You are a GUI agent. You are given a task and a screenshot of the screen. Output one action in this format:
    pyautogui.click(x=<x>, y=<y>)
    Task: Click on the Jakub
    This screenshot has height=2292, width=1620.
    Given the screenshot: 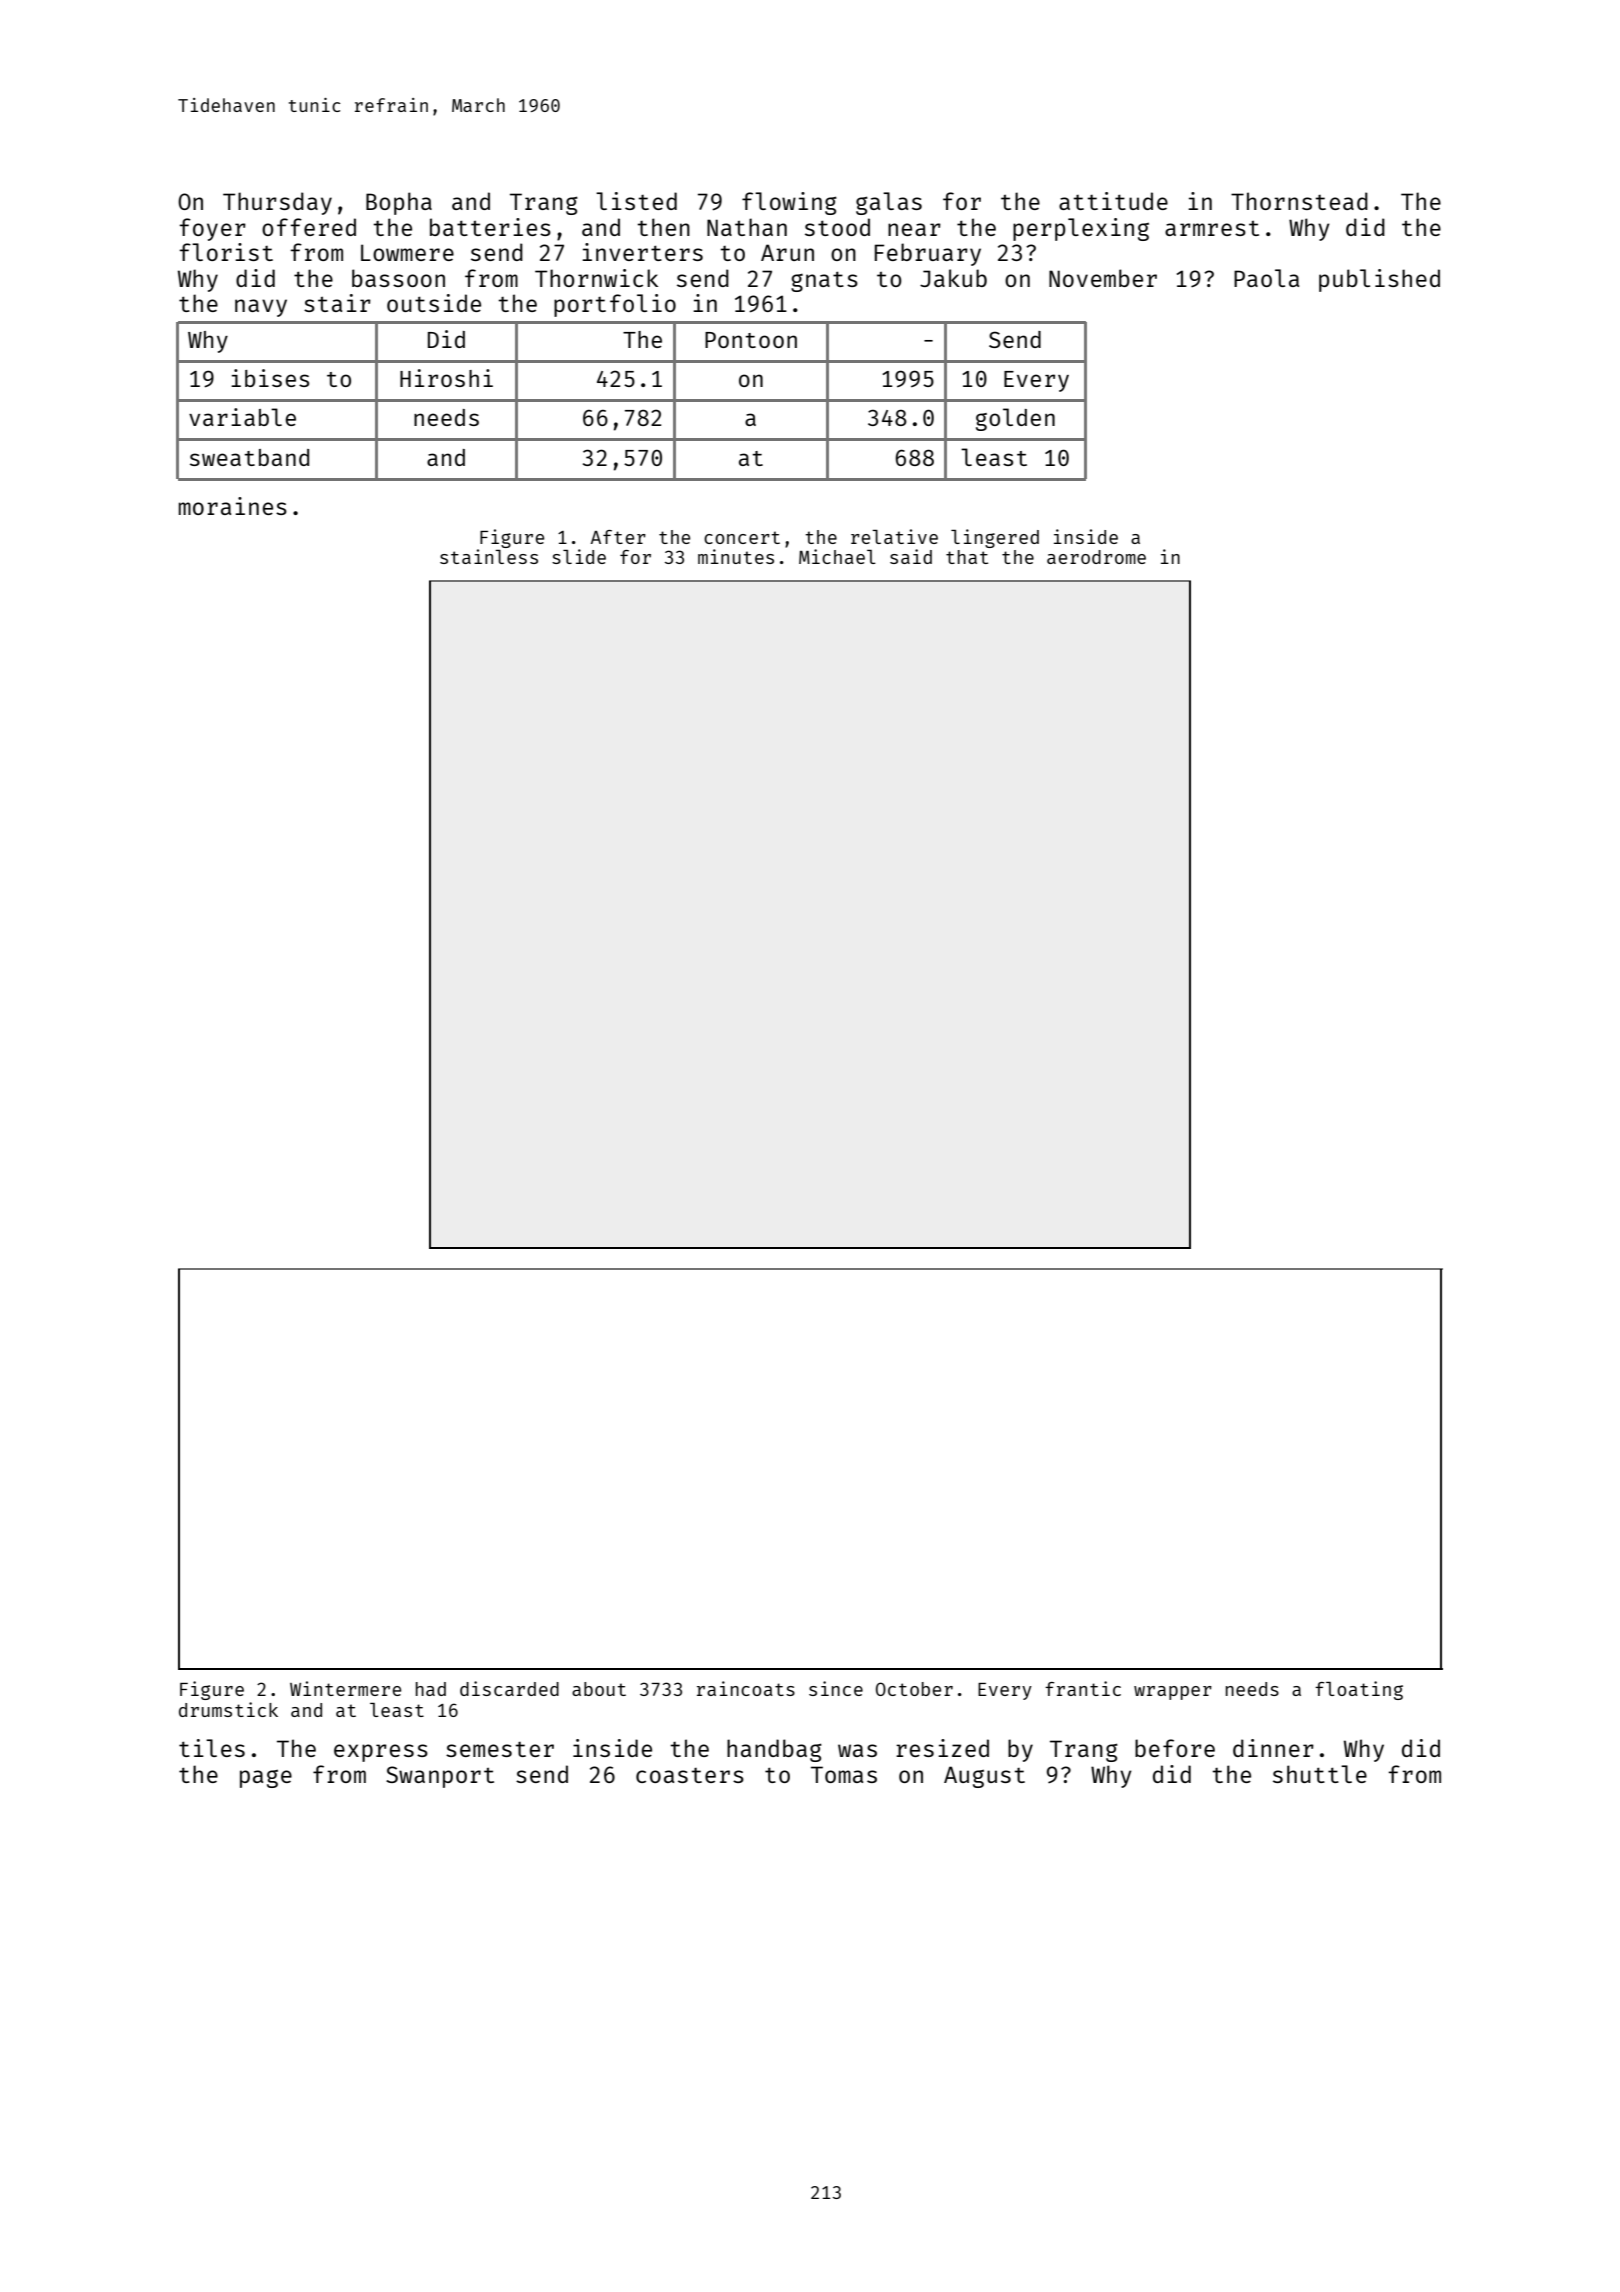 What is the action you would take?
    pyautogui.click(x=953, y=278)
